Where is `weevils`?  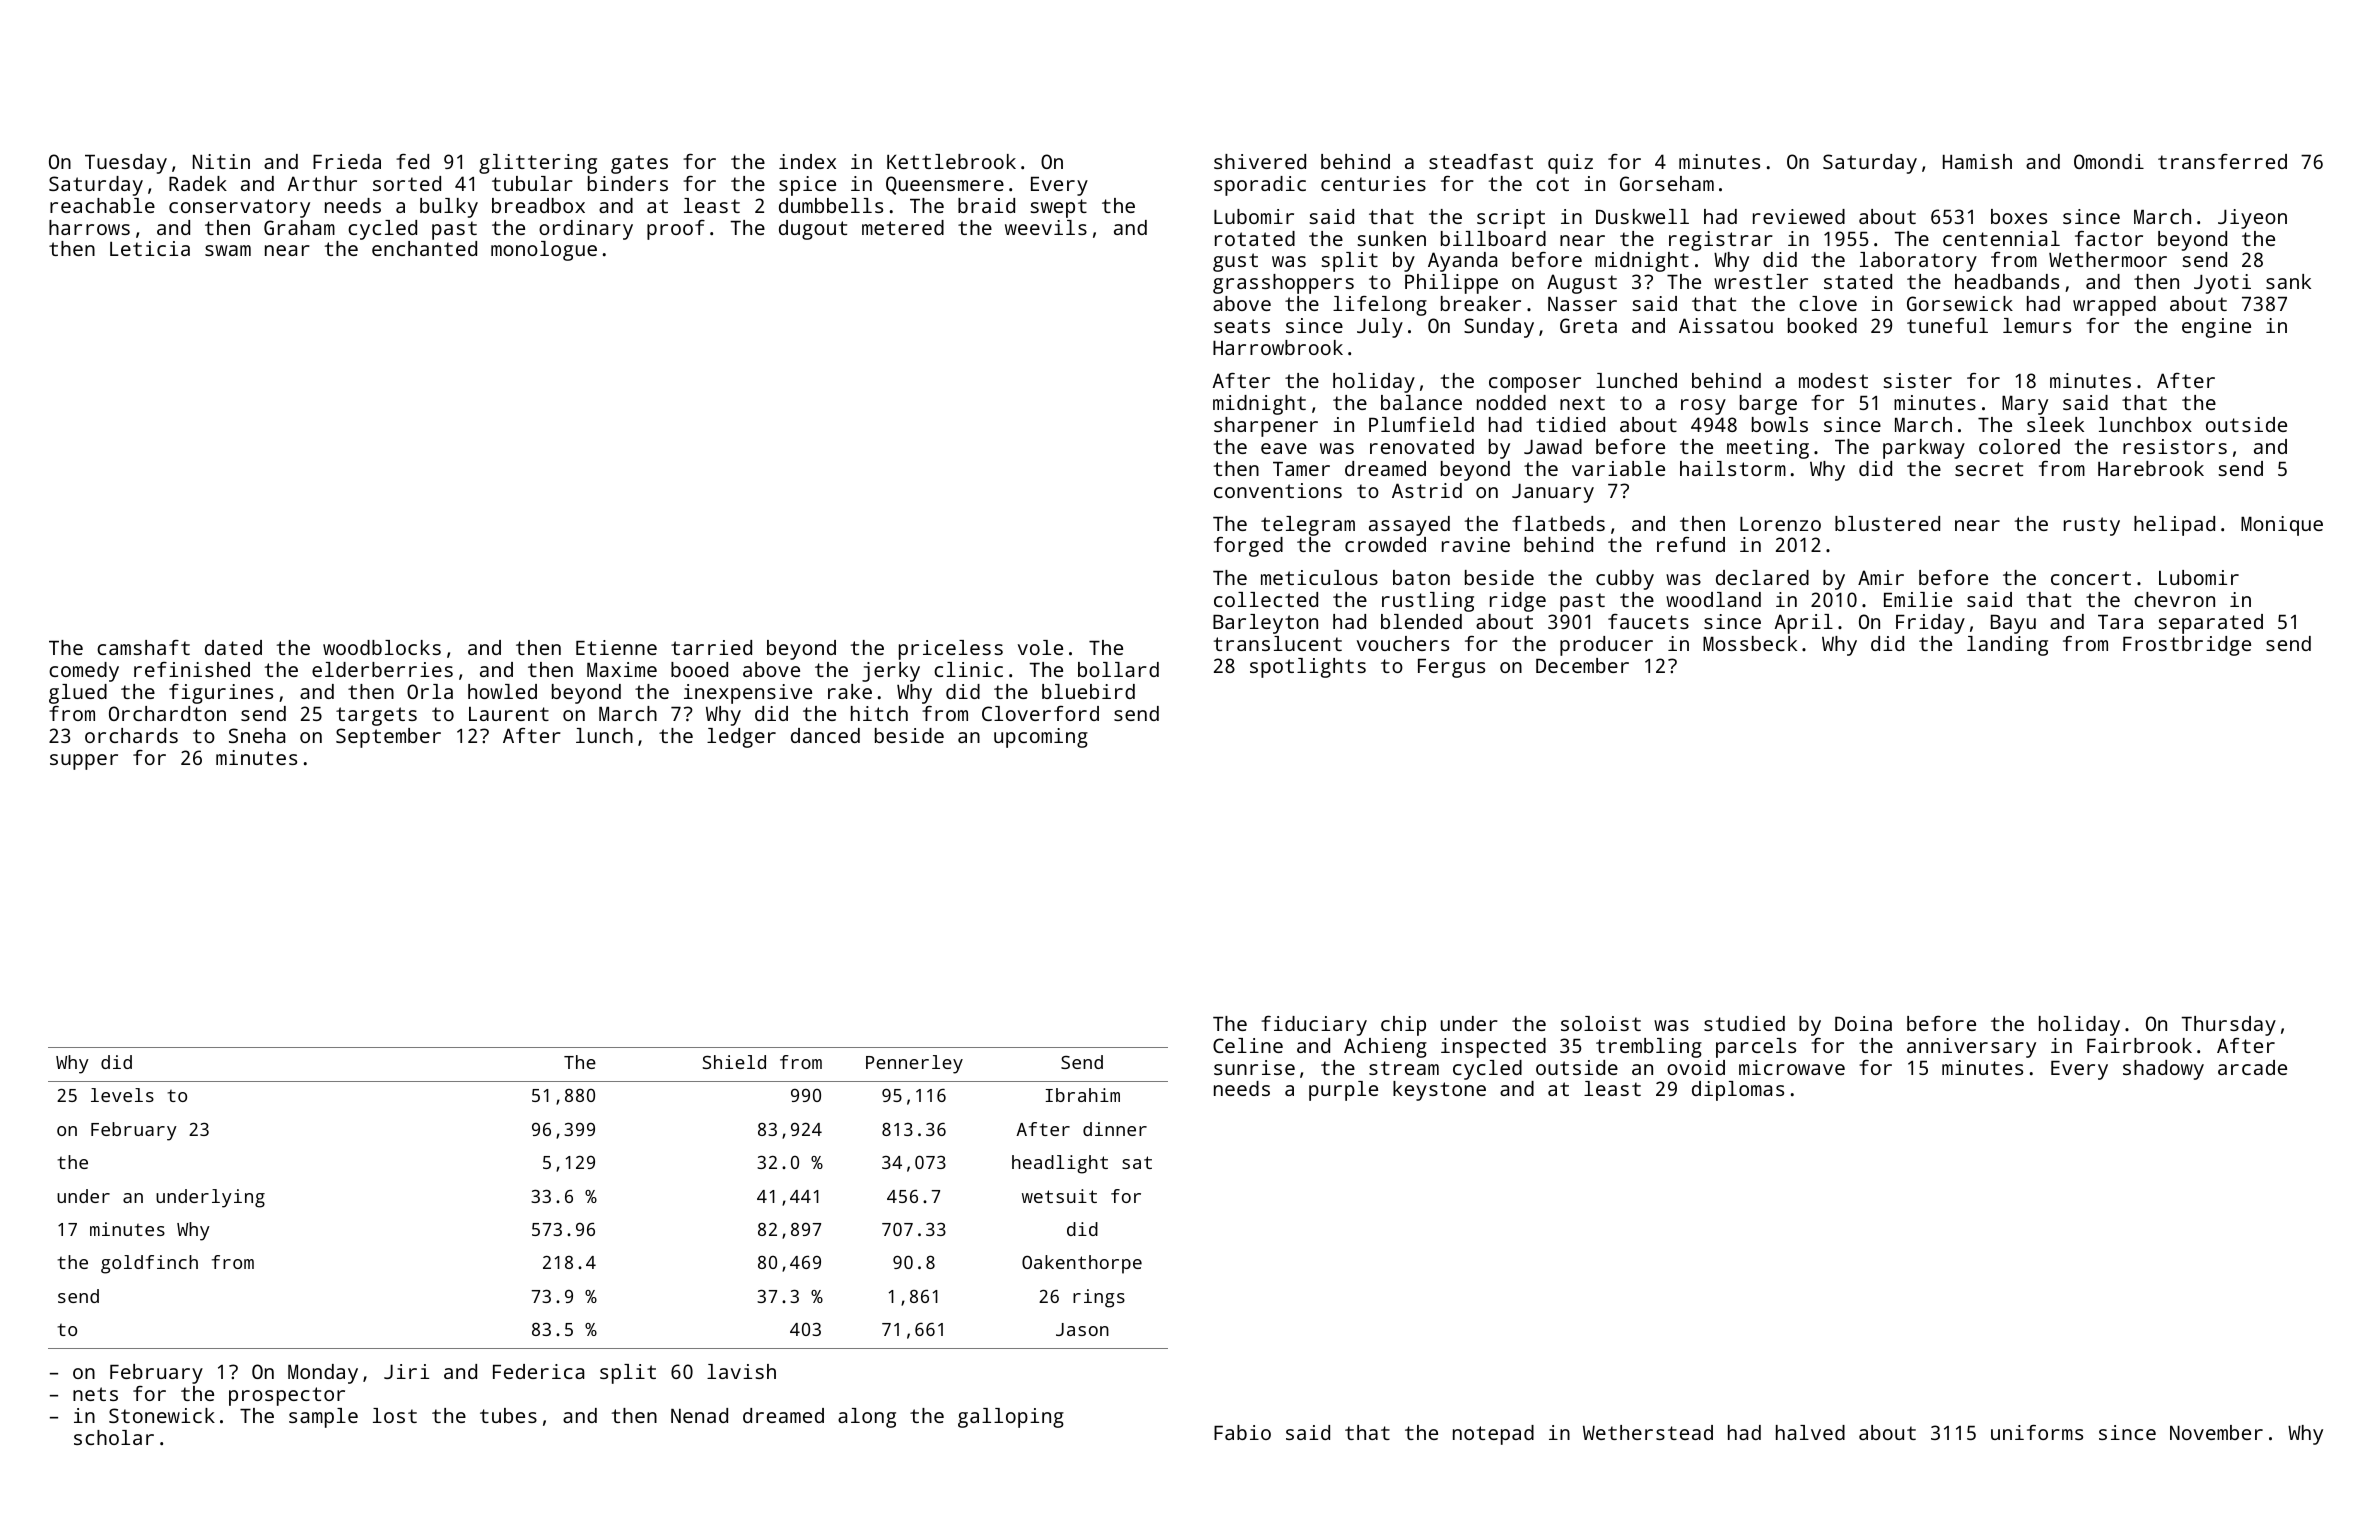 weevils is located at coordinates (1046, 227).
